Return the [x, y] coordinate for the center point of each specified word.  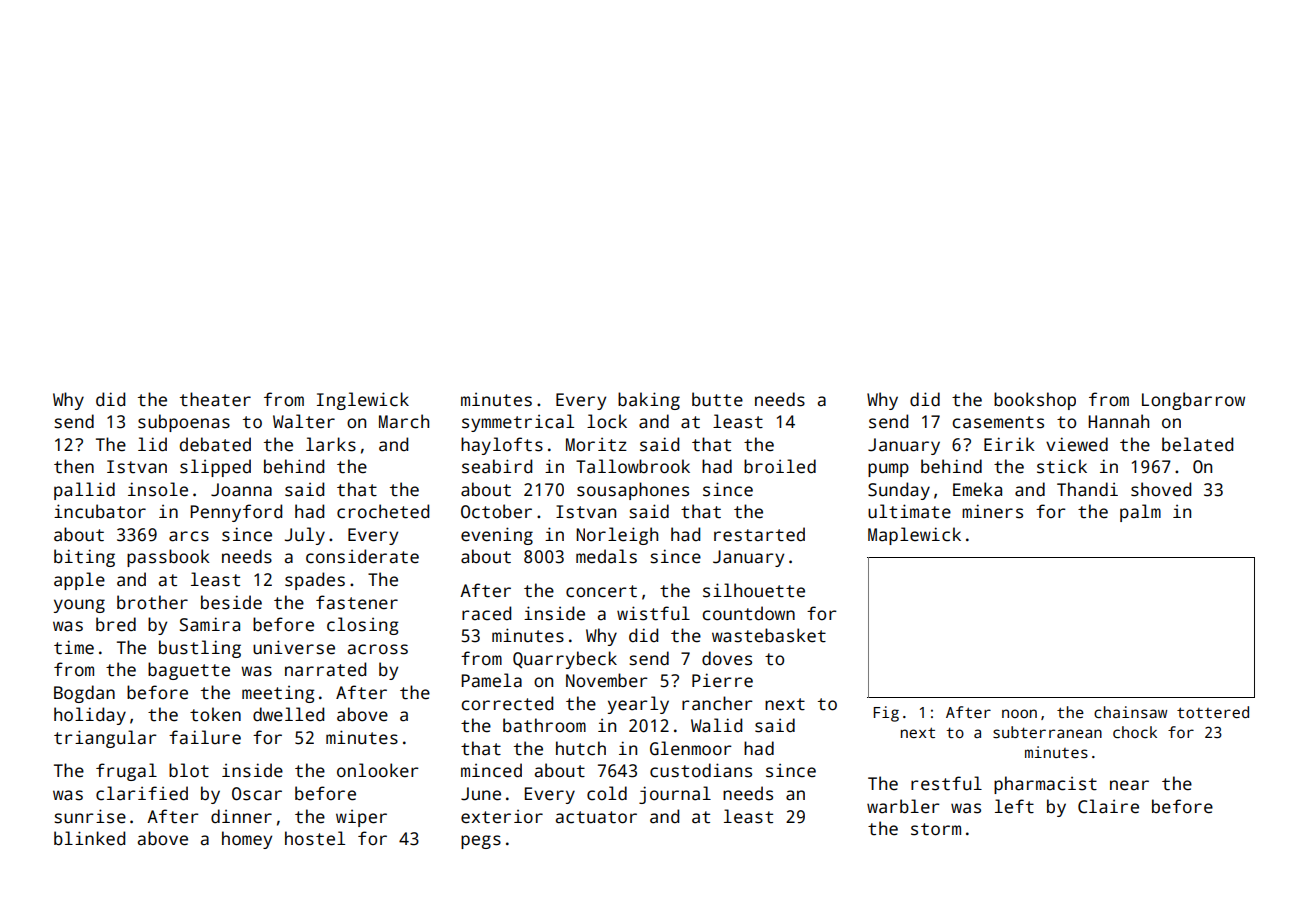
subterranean [1047, 732]
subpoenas [184, 423]
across [378, 649]
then [74, 466]
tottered [1213, 712]
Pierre [722, 680]
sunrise [90, 816]
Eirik [1009, 444]
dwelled [288, 714]
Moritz [596, 445]
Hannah [1118, 421]
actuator [596, 817]
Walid [716, 725]
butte [717, 399]
